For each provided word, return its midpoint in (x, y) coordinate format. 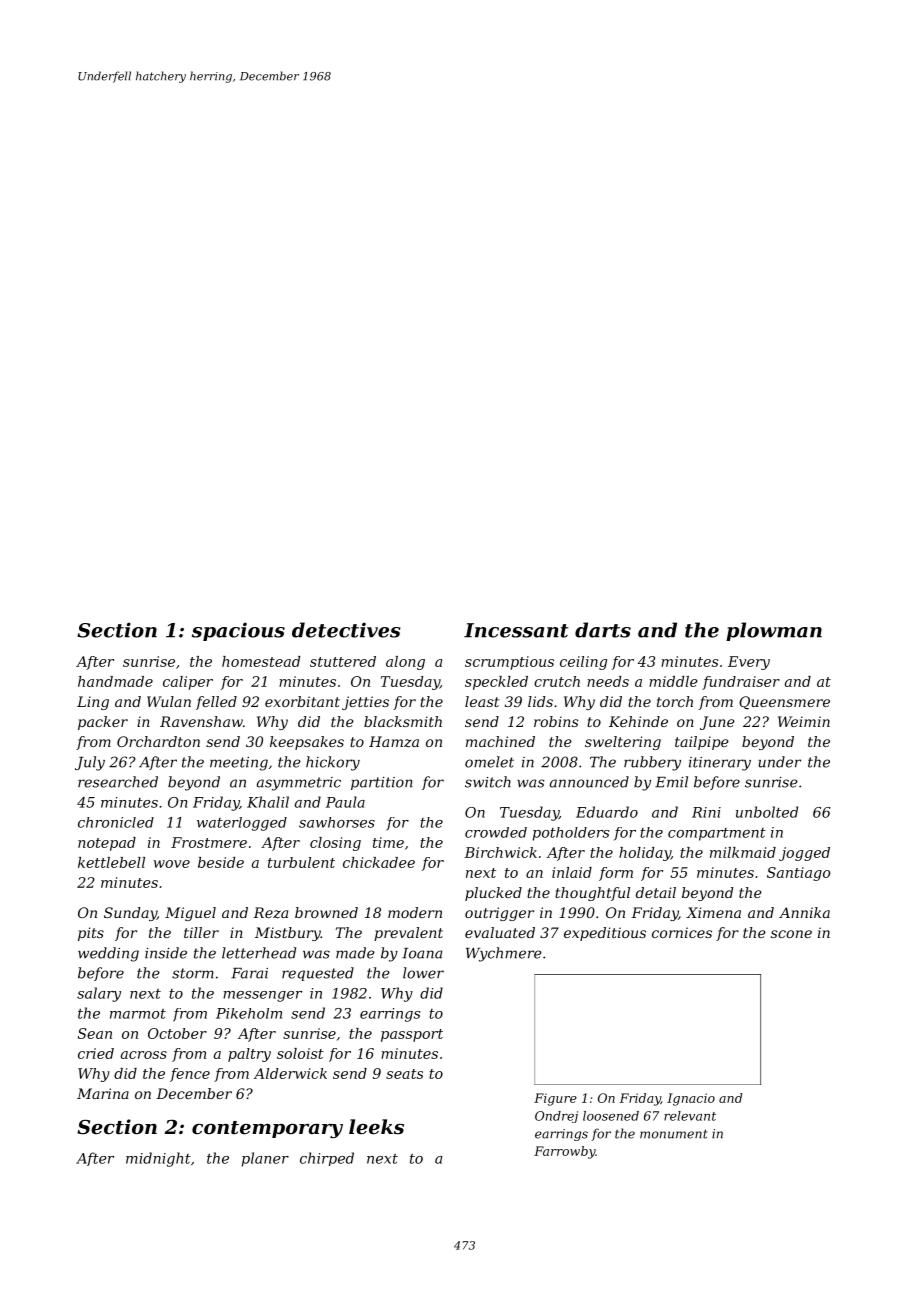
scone (791, 934)
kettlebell (111, 862)
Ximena (713, 912)
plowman (774, 631)
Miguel (190, 914)
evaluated (500, 932)
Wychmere (504, 954)
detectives (346, 630)
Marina (103, 1093)
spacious (238, 631)
